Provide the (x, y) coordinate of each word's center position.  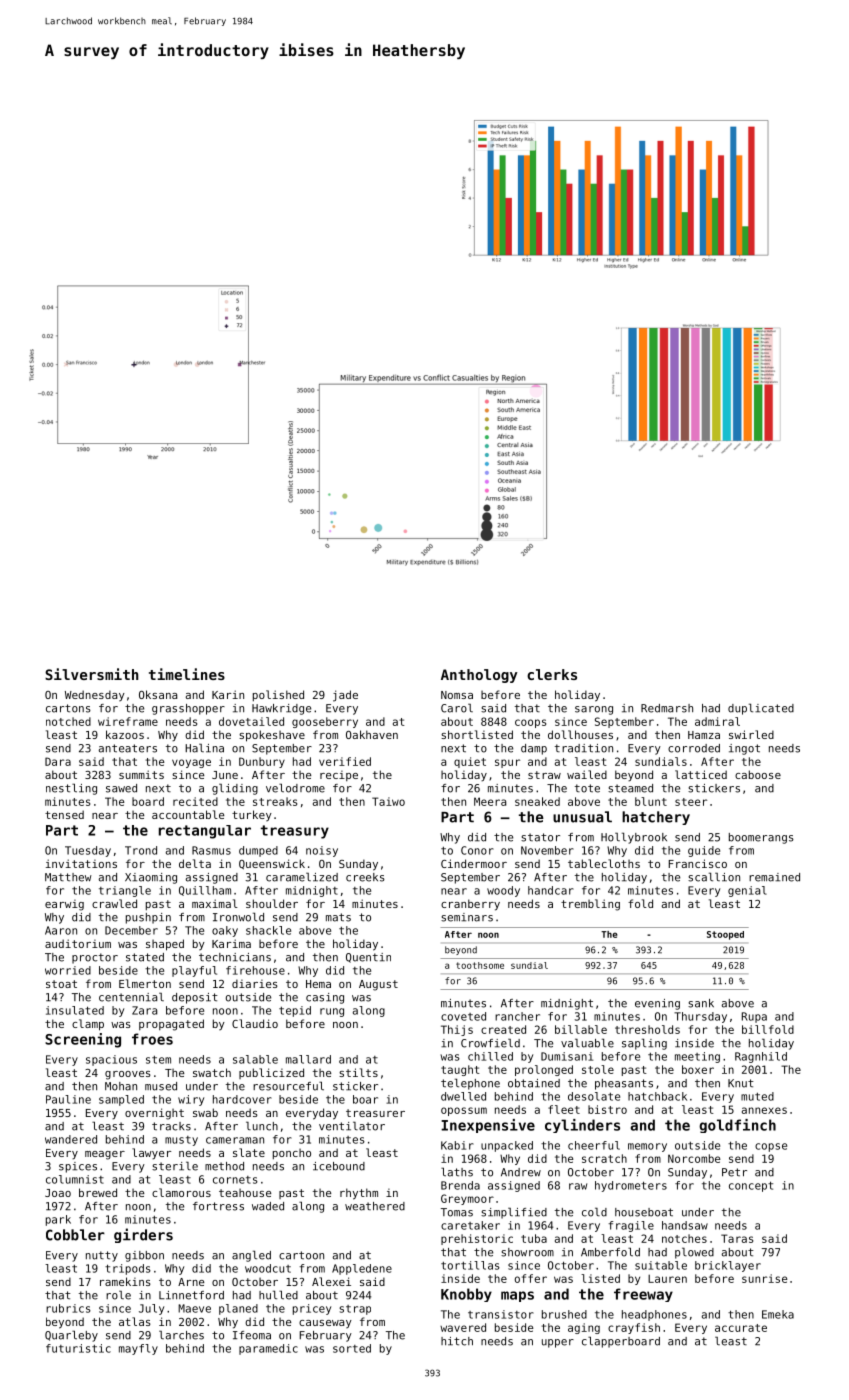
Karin (228, 694)
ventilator (352, 1126)
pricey (312, 1309)
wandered (71, 1139)
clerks (552, 674)
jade (345, 696)
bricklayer (728, 1266)
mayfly (138, 1349)
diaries (255, 983)
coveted (463, 1016)
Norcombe (694, 1158)
